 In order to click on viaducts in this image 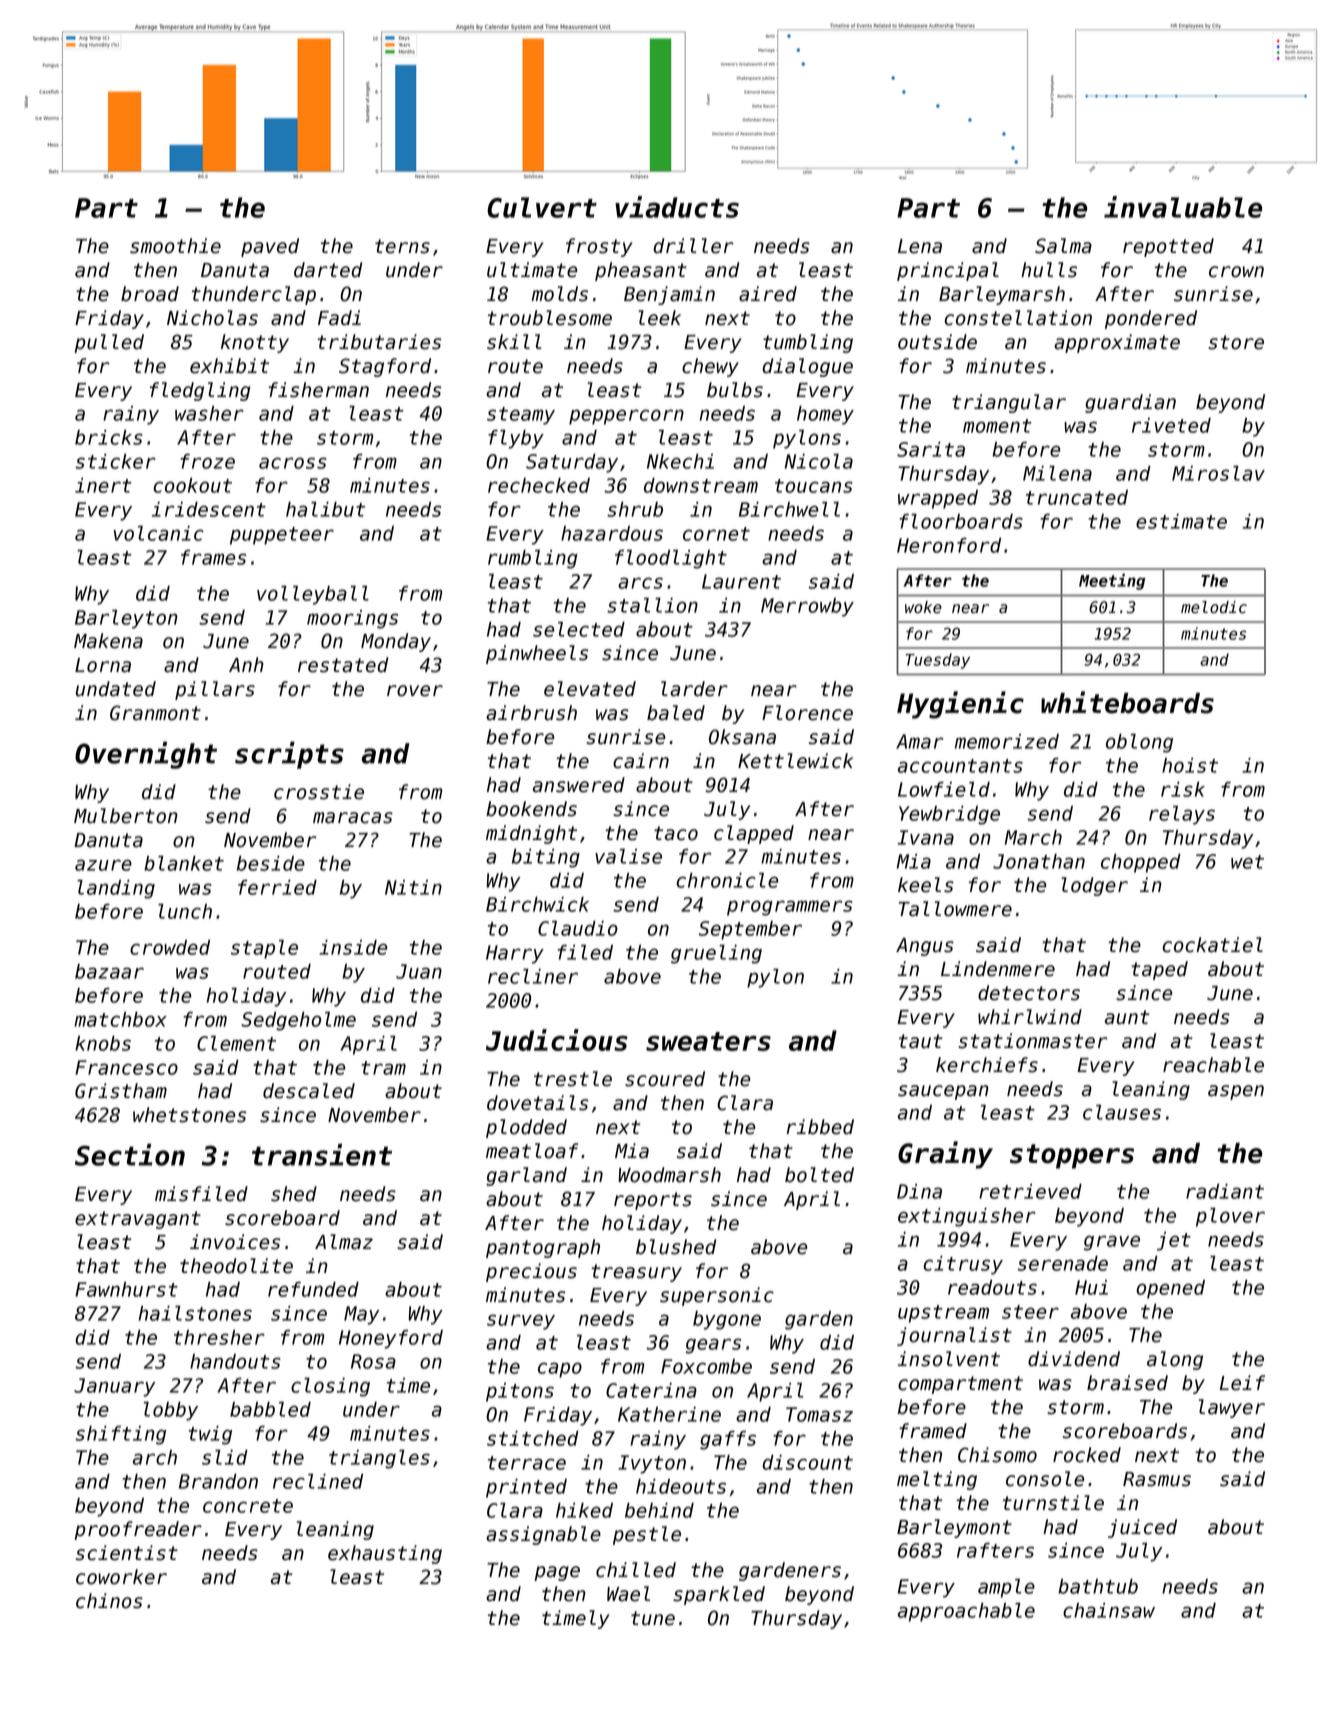, I will do `click(677, 207)`.
